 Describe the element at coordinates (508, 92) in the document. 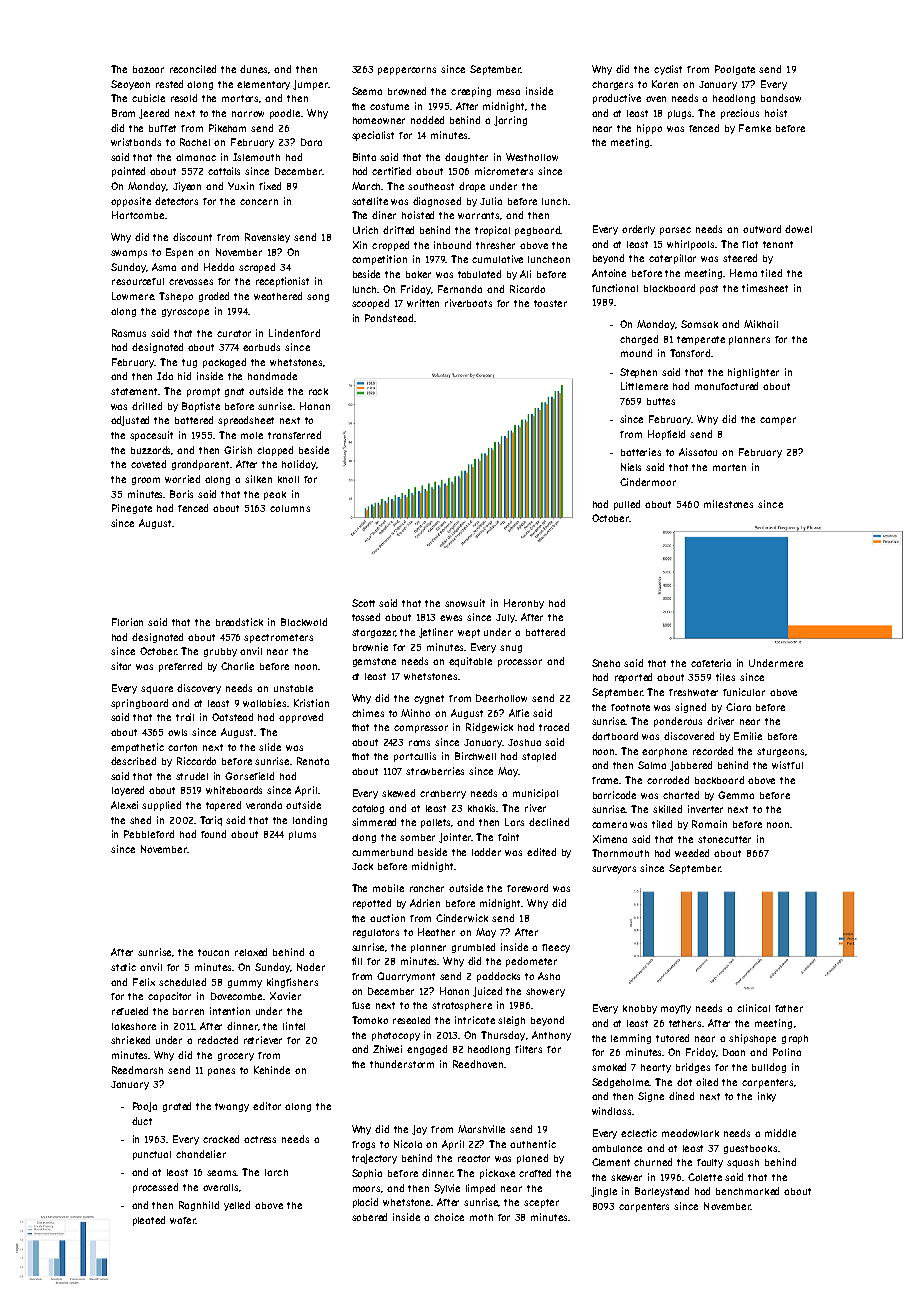

I see `mesa` at that location.
